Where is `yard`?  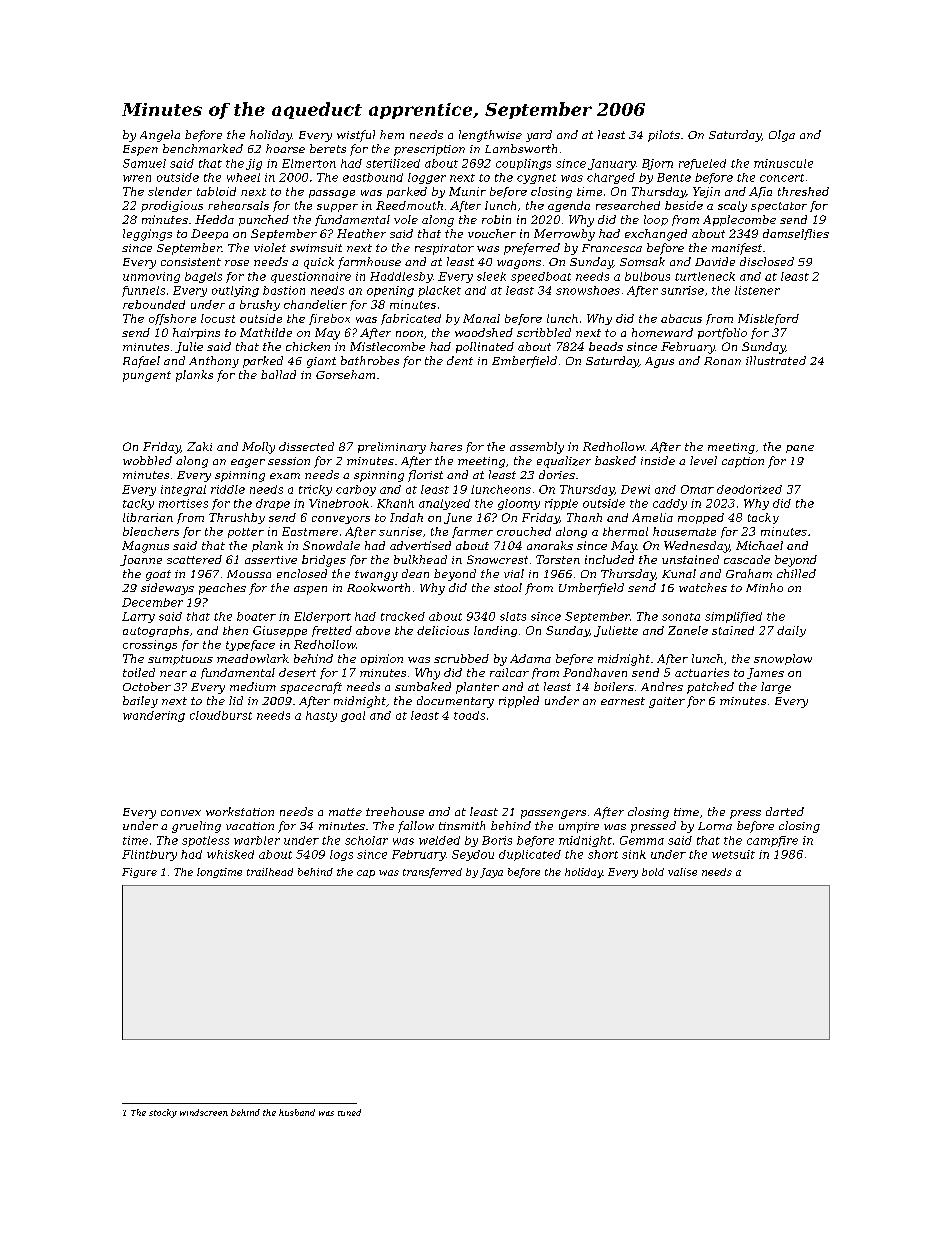
yard is located at coordinates (539, 136).
